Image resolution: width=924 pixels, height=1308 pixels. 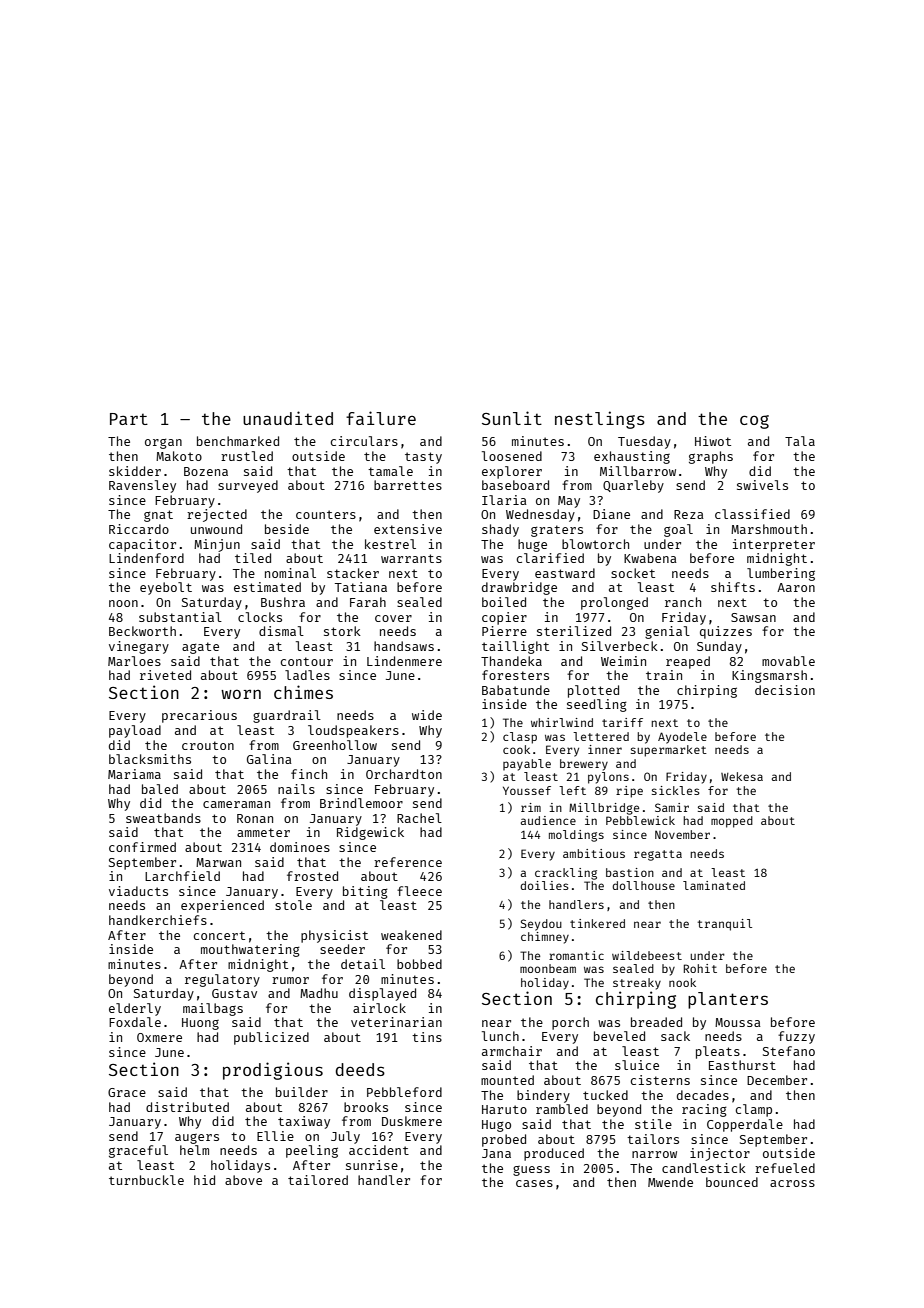 I want to click on Gustav, so click(x=234, y=993).
